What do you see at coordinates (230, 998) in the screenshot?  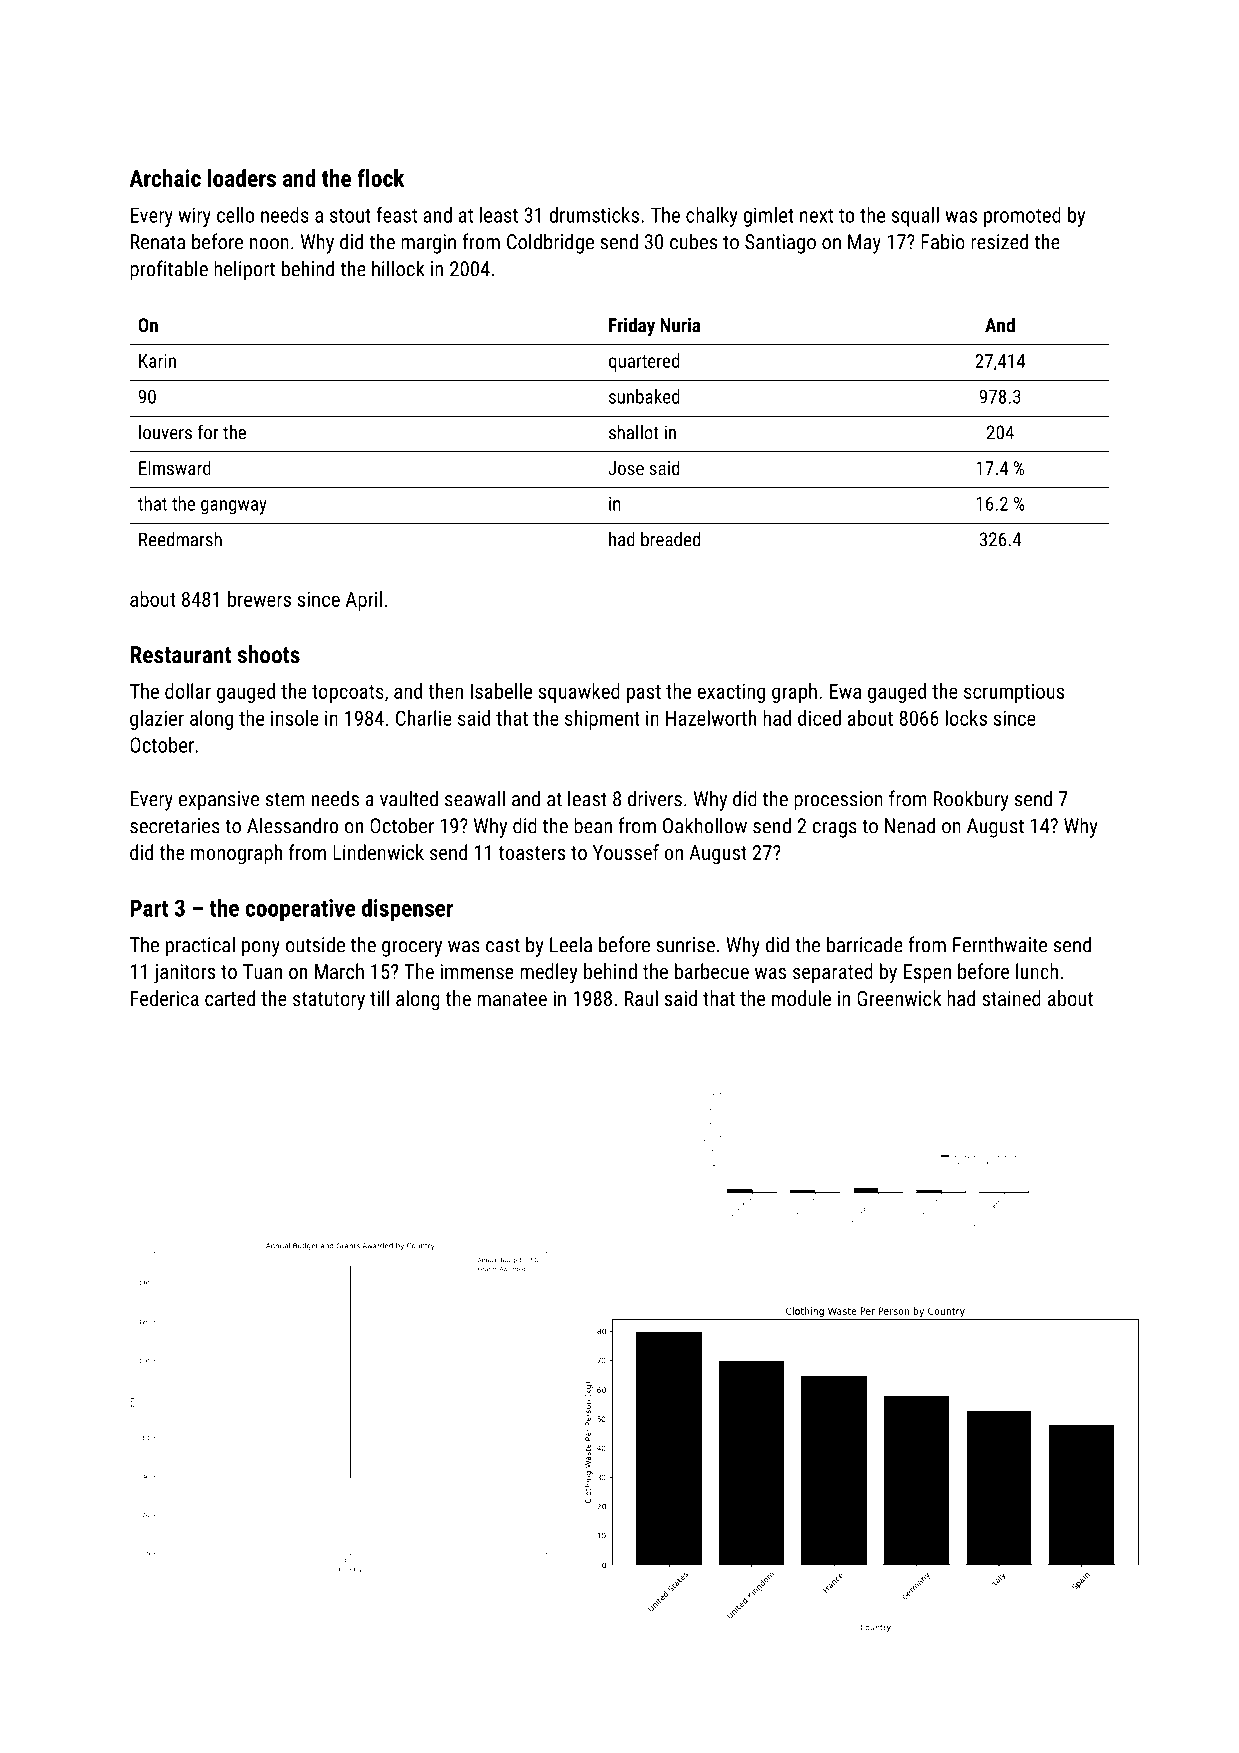 I see `carted` at bounding box center [230, 998].
